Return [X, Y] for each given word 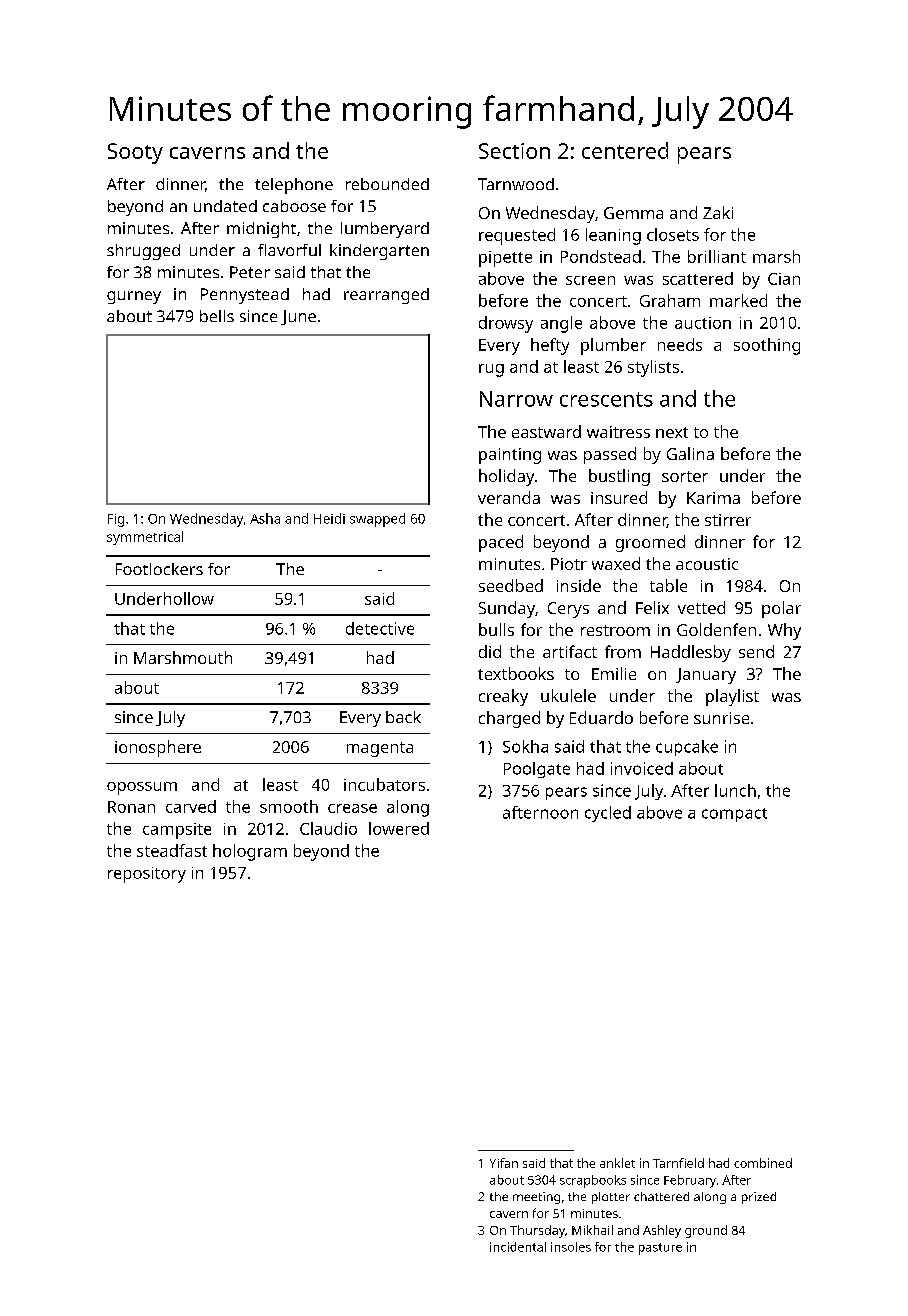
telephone [294, 186]
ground [706, 1231]
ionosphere [158, 748]
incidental [518, 1247]
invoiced [642, 768]
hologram [250, 852]
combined [763, 1163]
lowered [399, 828]
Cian [784, 279]
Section [514, 151]
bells [217, 316]
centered [625, 150]
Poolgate [537, 770]
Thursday [537, 1231]
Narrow [516, 399]
